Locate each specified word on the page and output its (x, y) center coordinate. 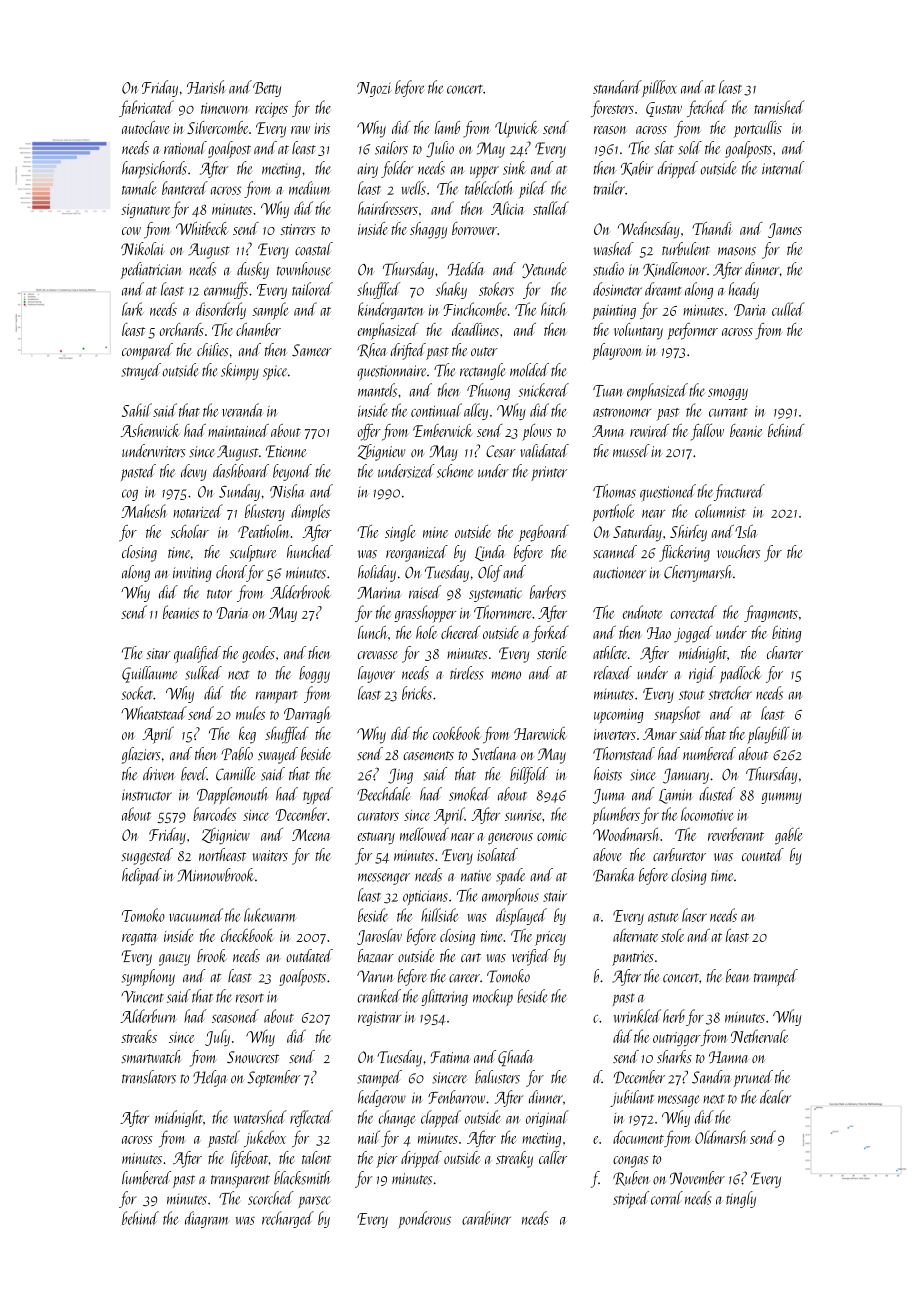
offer (369, 432)
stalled (551, 208)
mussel (631, 451)
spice (275, 372)
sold (690, 148)
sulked (203, 673)
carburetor (679, 854)
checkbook (247, 935)
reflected (311, 1118)
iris (322, 128)
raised (425, 592)
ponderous (425, 1219)
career (464, 978)
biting (786, 634)
